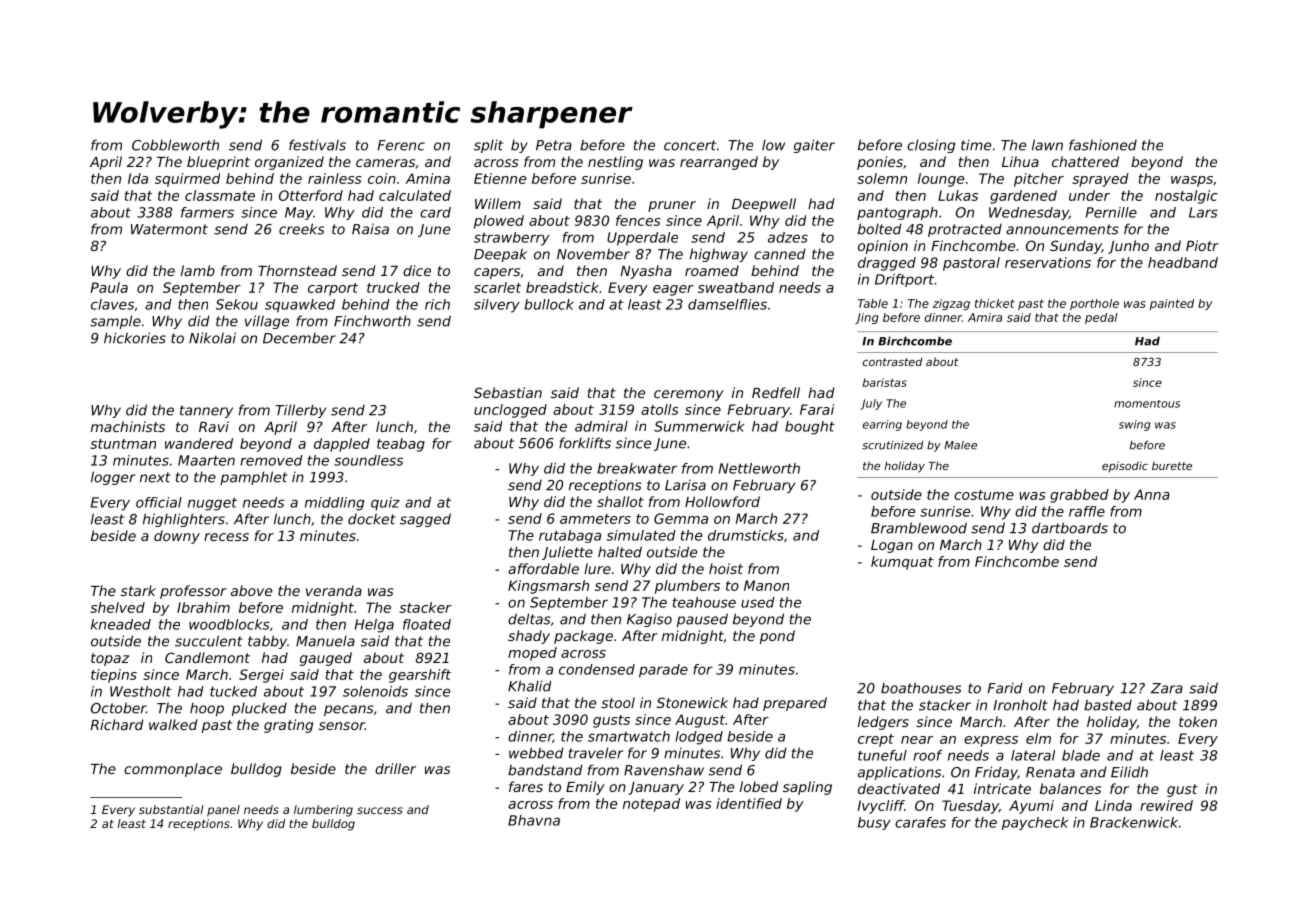 The width and height of the screenshot is (1308, 924). Describe the element at coordinates (212, 504) in the screenshot. I see `nugget` at that location.
